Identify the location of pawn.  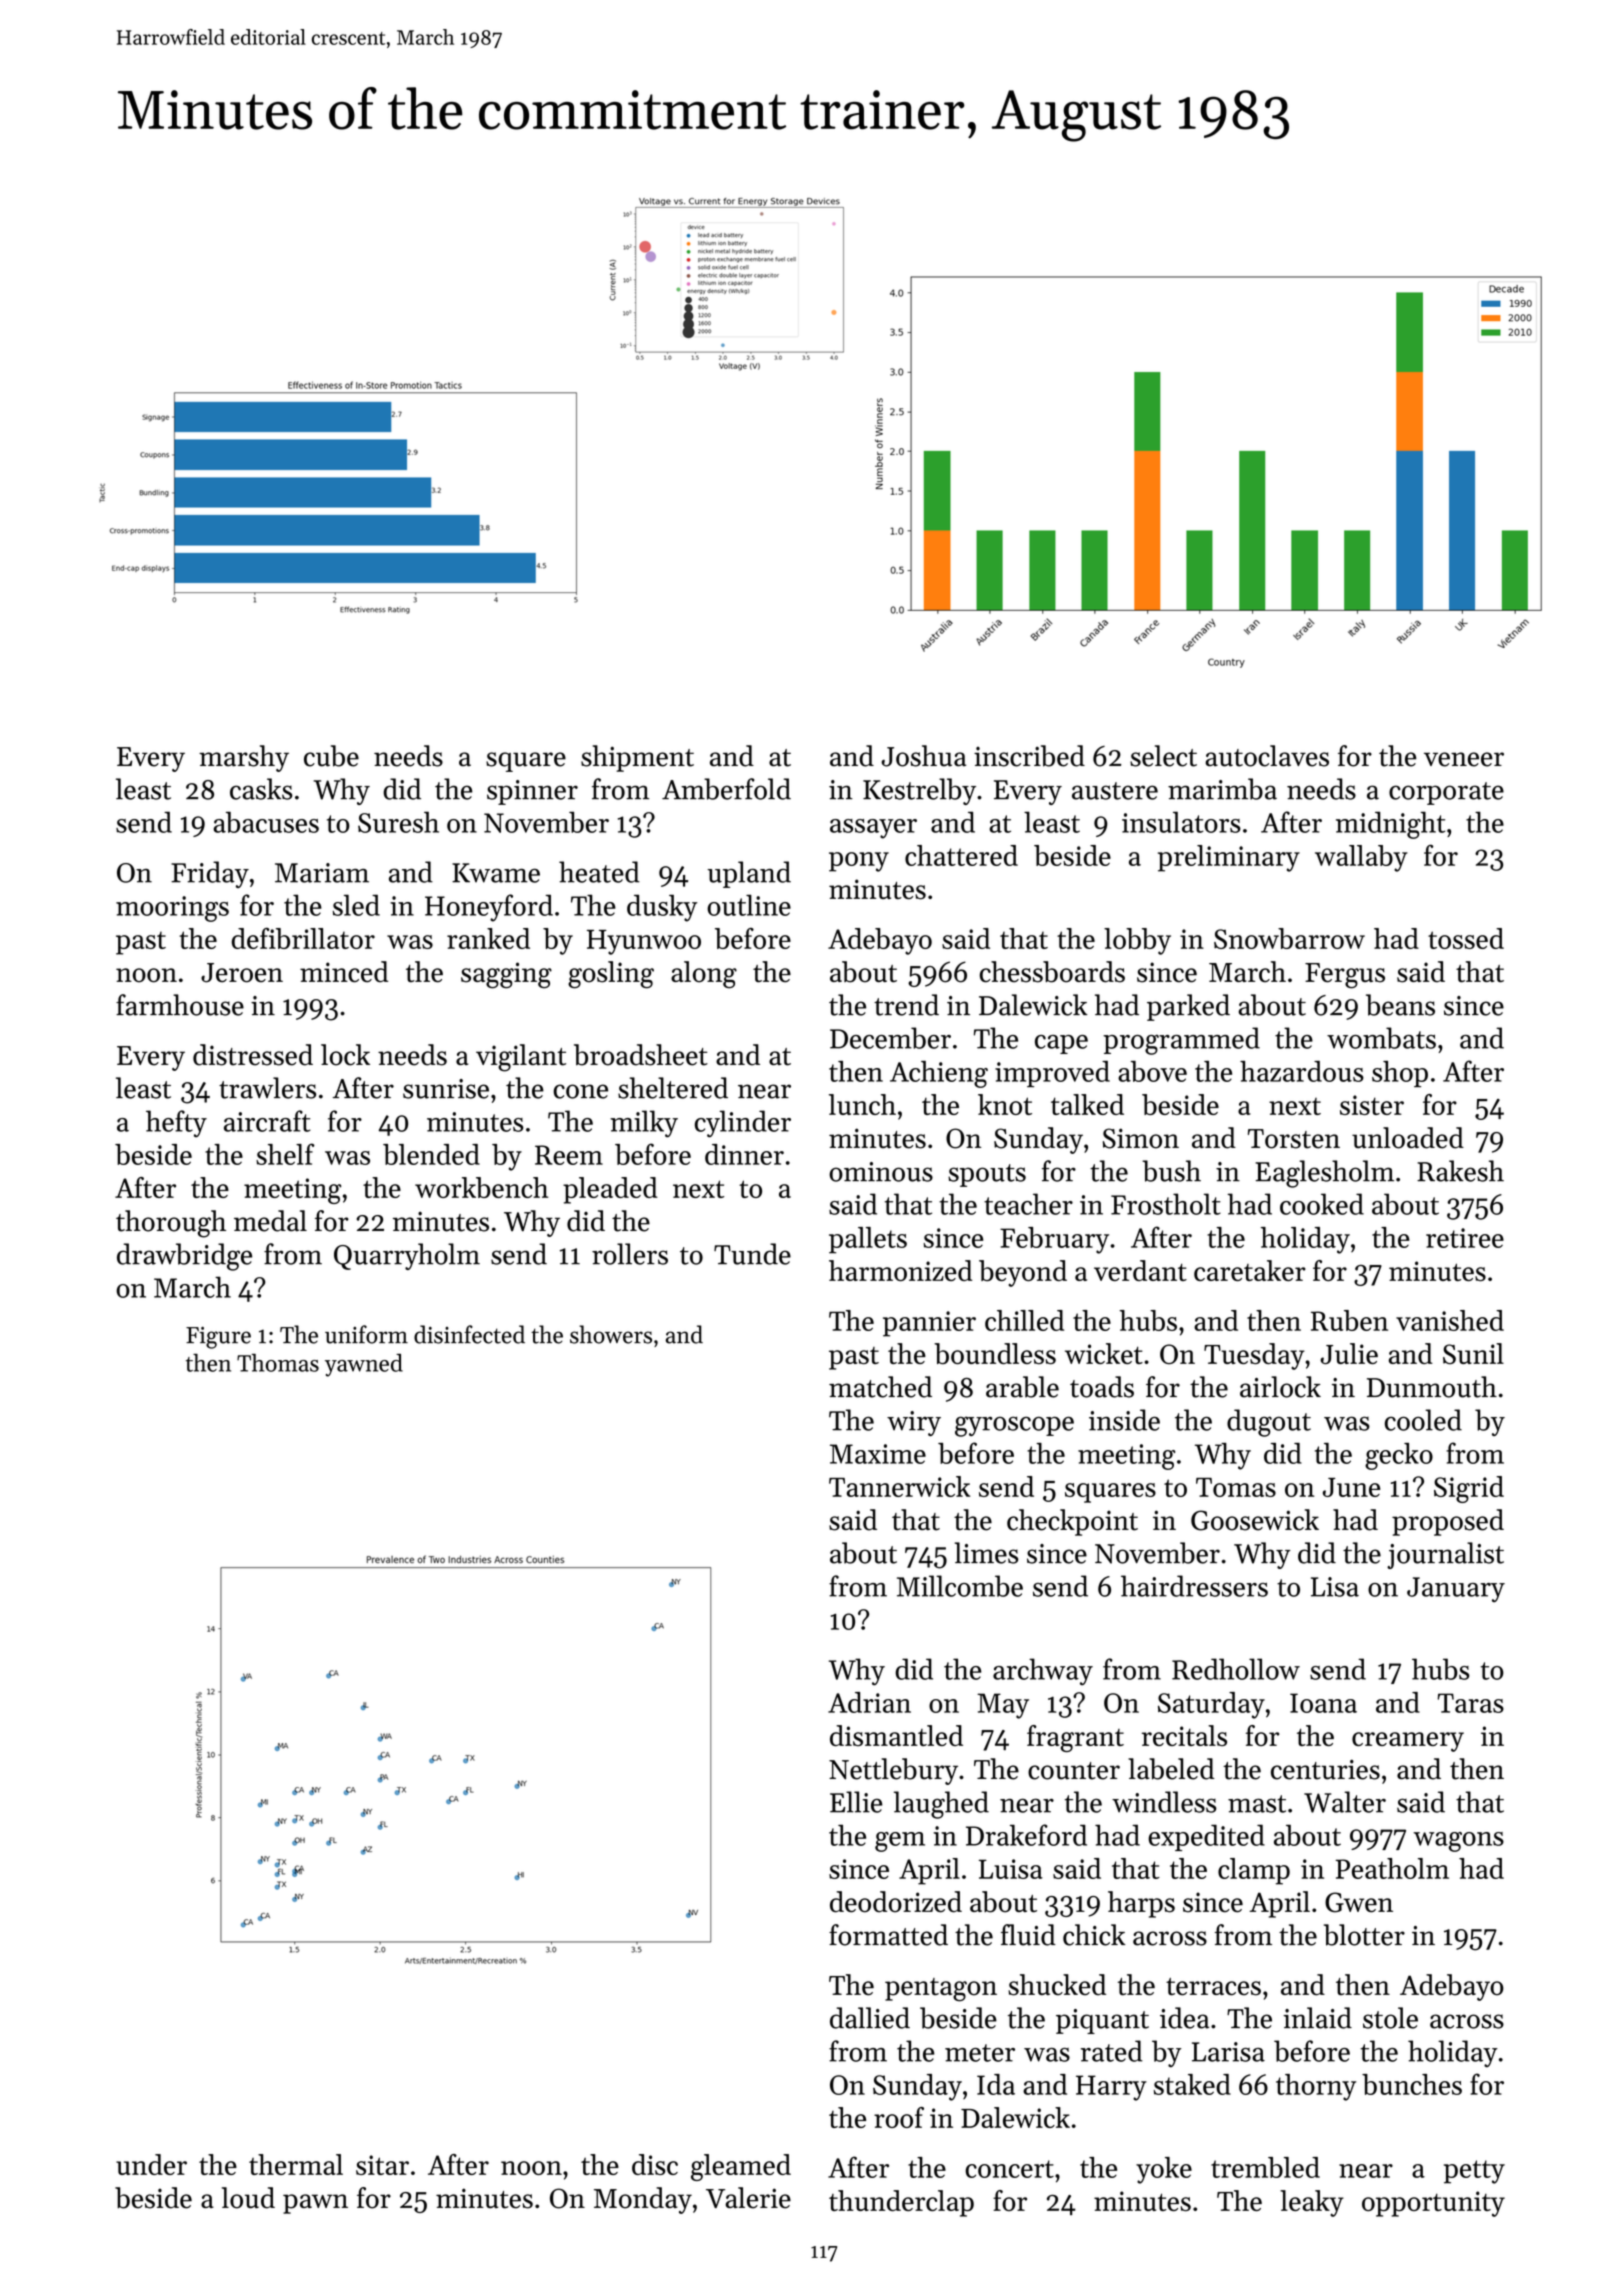
(315, 2204).
